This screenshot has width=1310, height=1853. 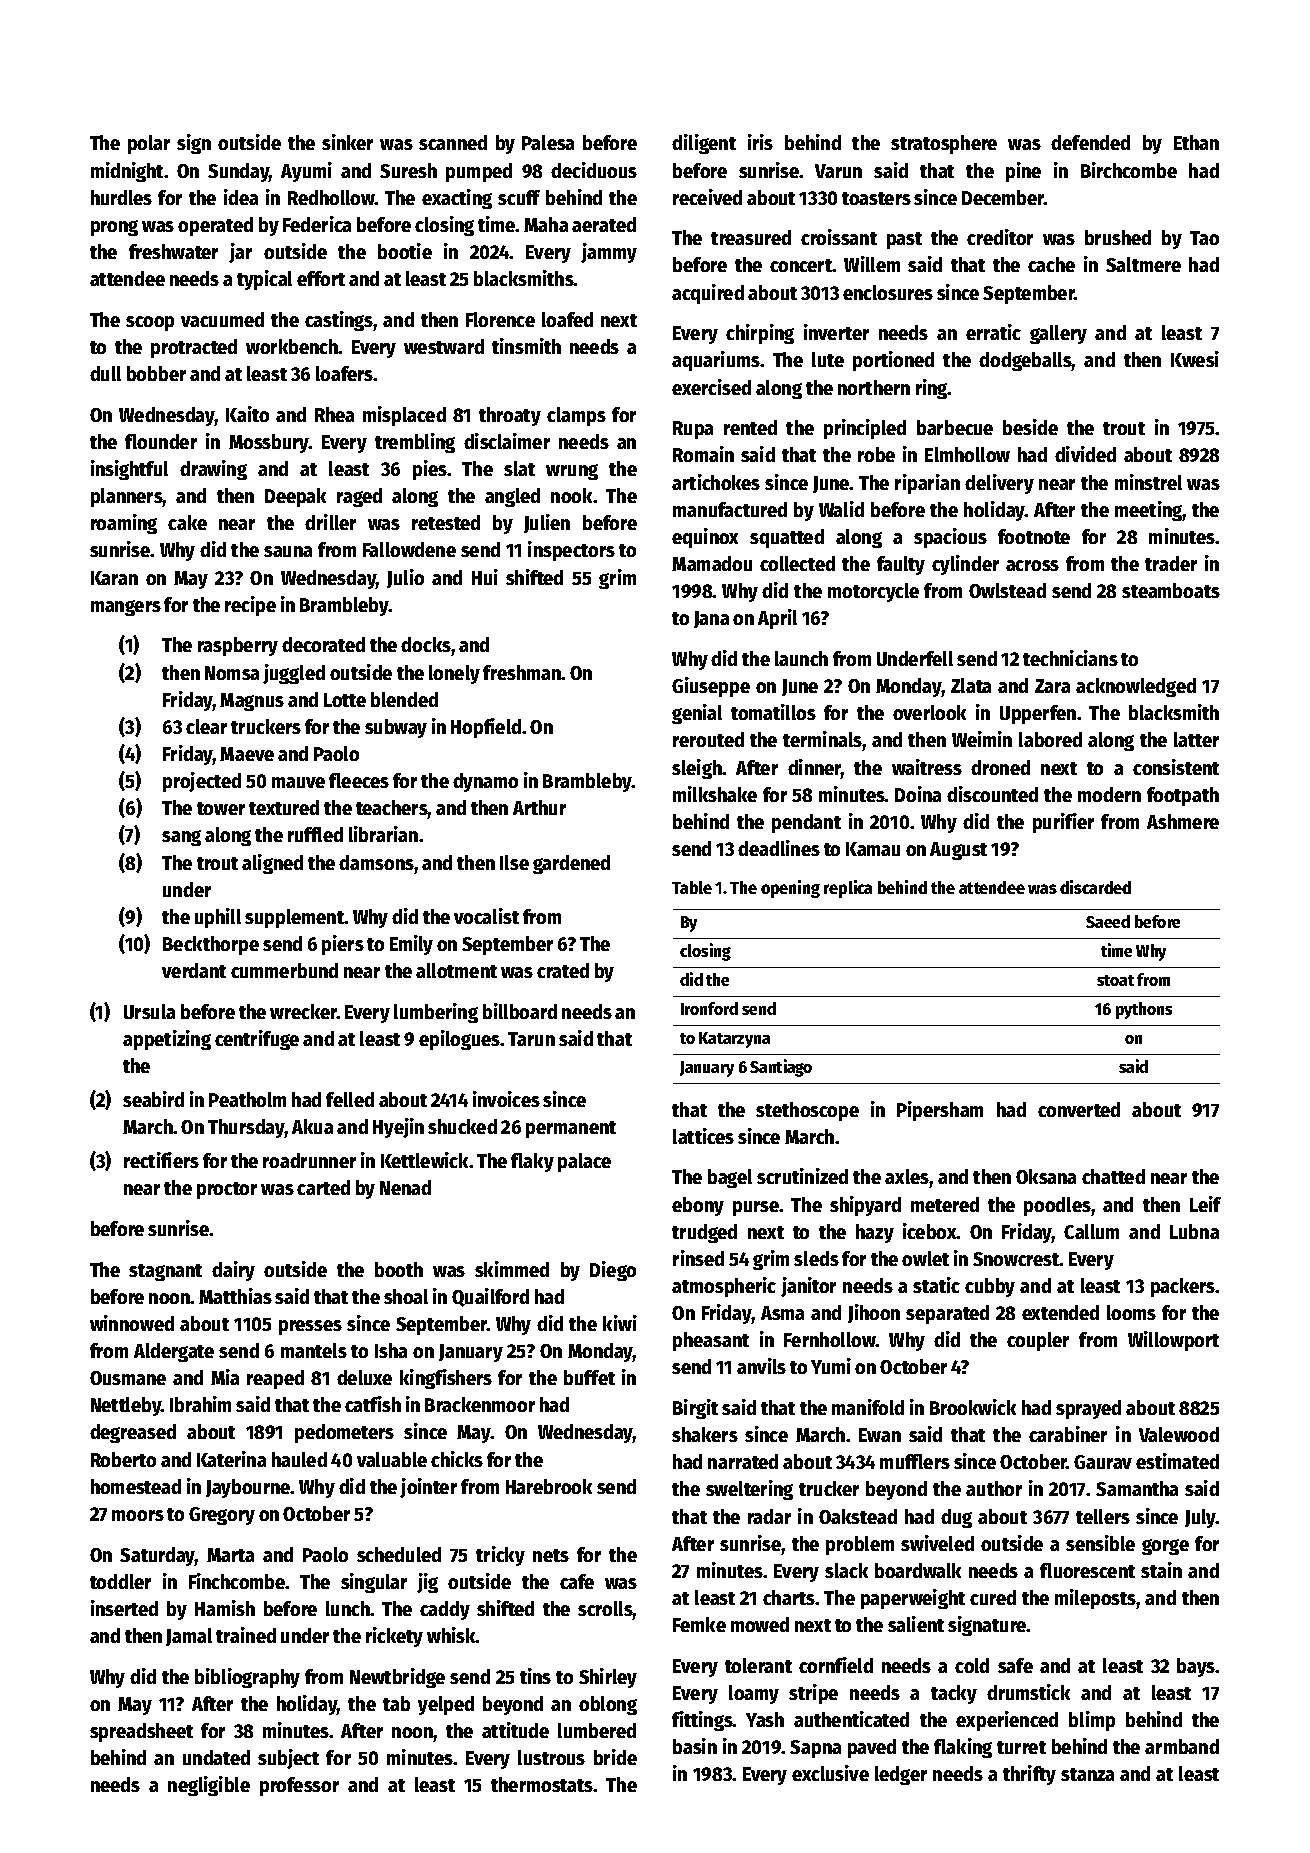 I want to click on sprayed, so click(x=1088, y=1409).
